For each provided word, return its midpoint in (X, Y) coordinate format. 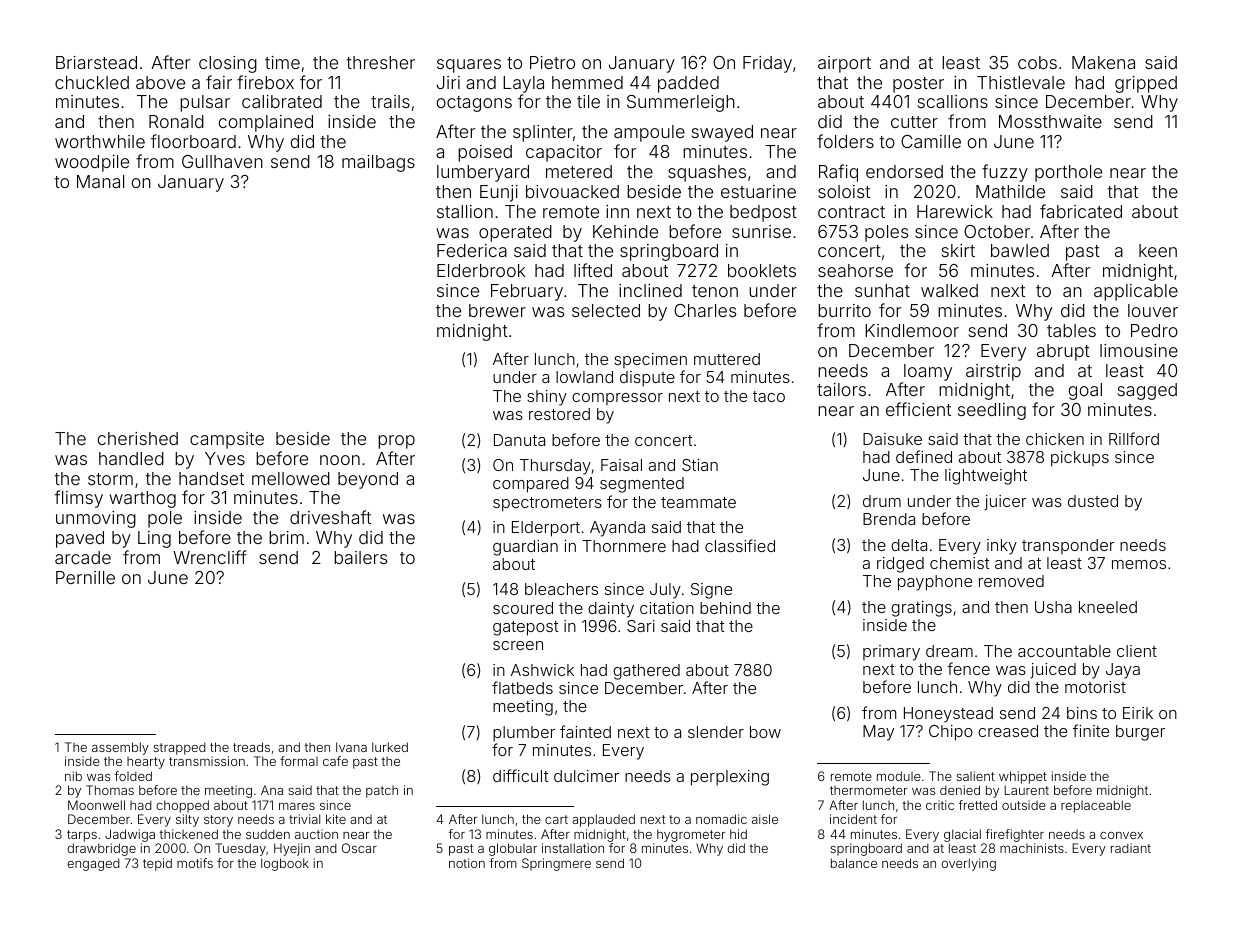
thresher (380, 62)
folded (133, 776)
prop (396, 442)
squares (469, 66)
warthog (142, 499)
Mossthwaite (1050, 121)
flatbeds (522, 687)
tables (1071, 330)
